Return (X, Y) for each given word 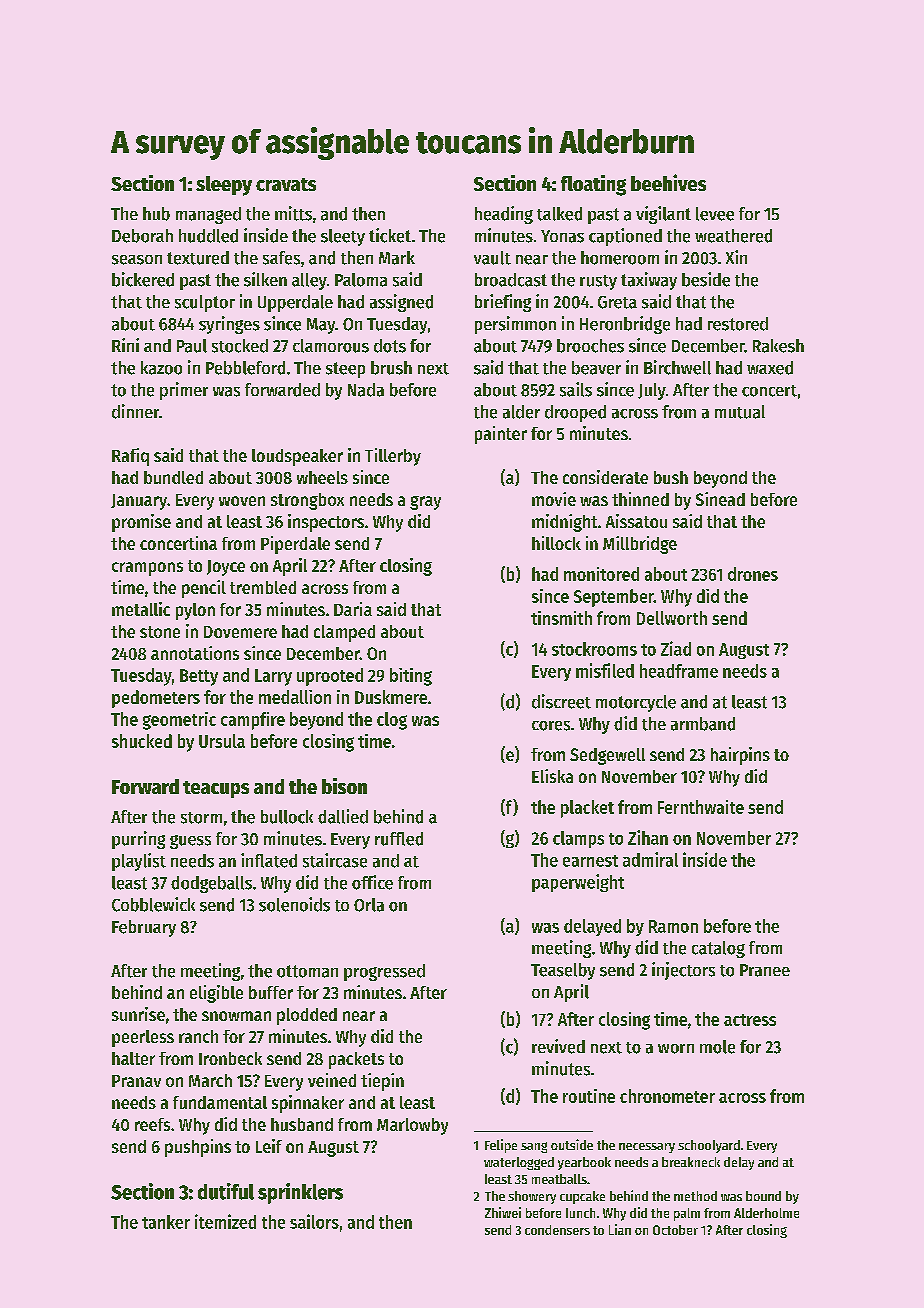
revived (558, 1046)
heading (504, 215)
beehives (668, 182)
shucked (142, 741)
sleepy (224, 186)
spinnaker (308, 1104)
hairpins (740, 756)
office (372, 882)
